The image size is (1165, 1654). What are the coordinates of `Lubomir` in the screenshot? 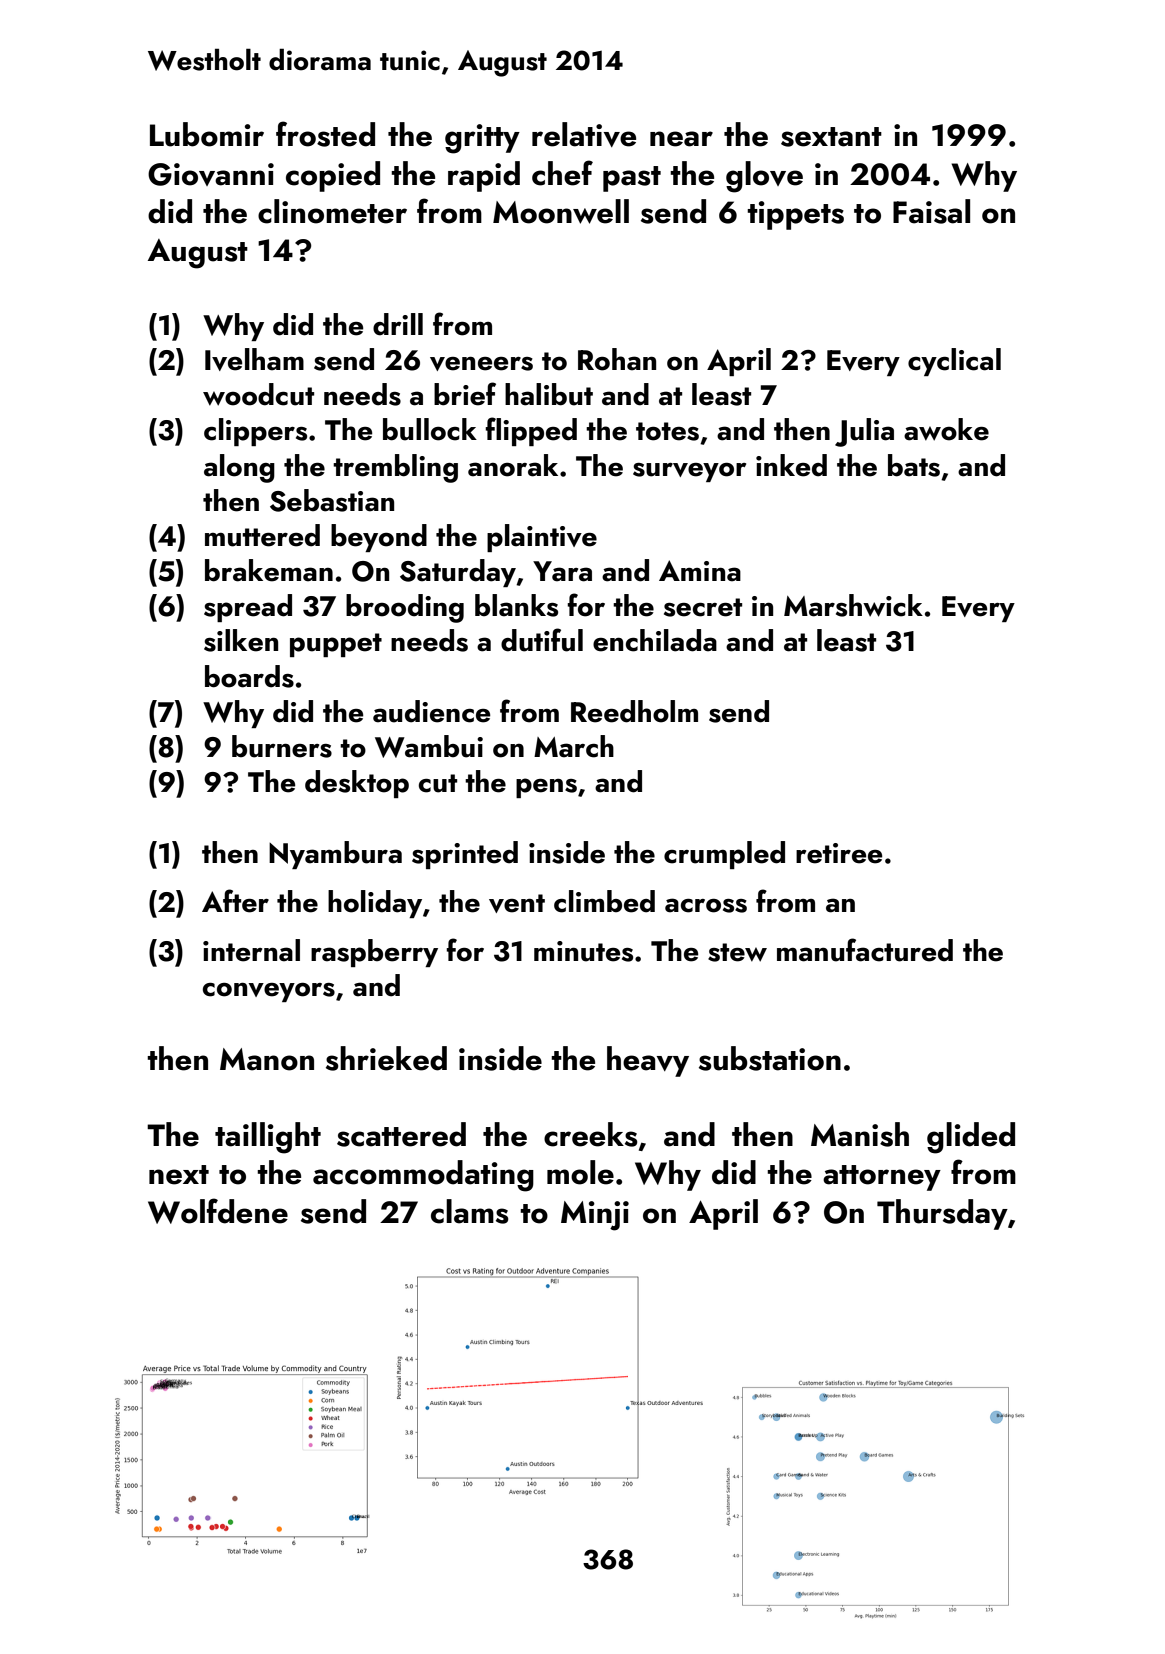 It's located at (207, 134).
